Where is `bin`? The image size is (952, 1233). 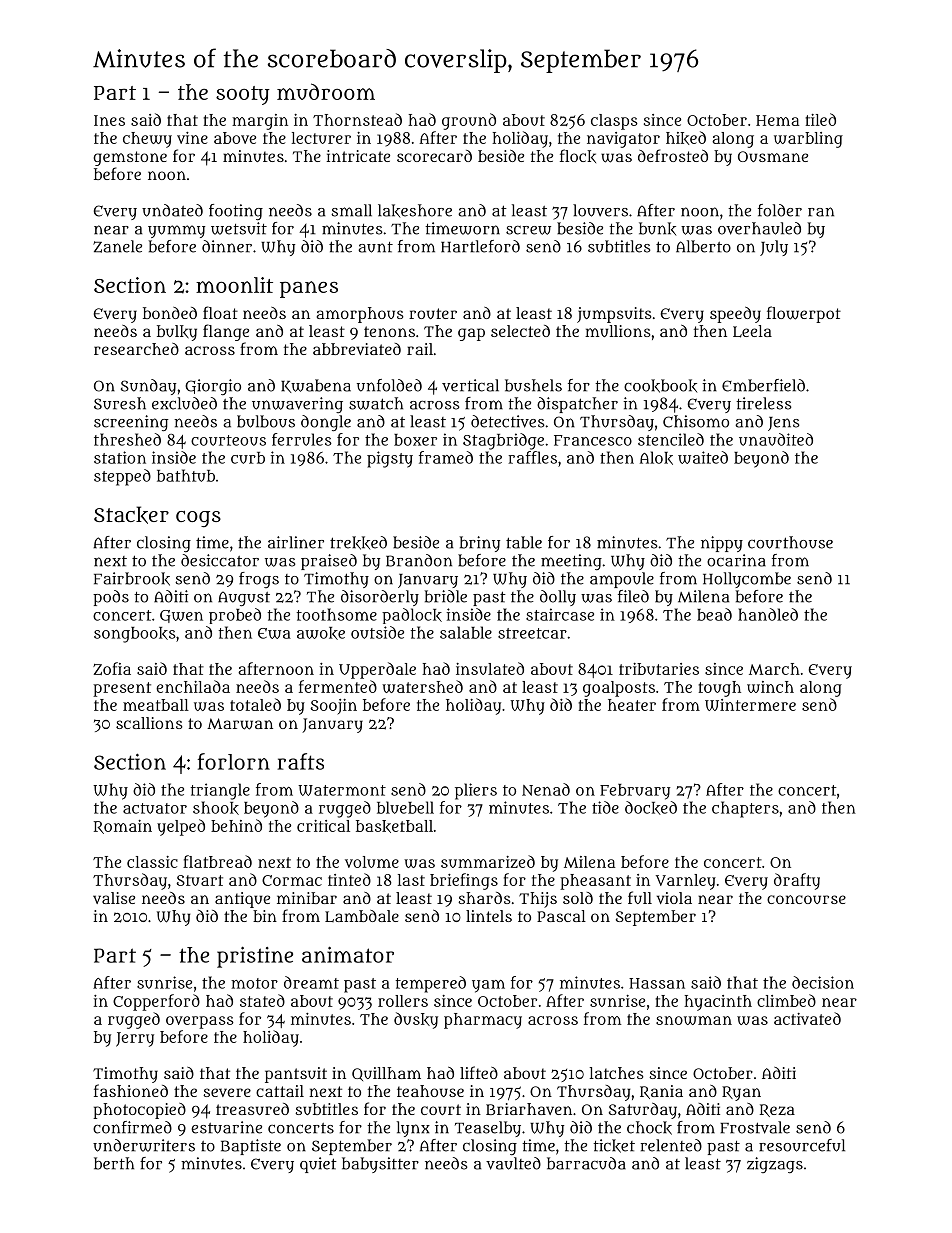 bin is located at coordinates (265, 916).
